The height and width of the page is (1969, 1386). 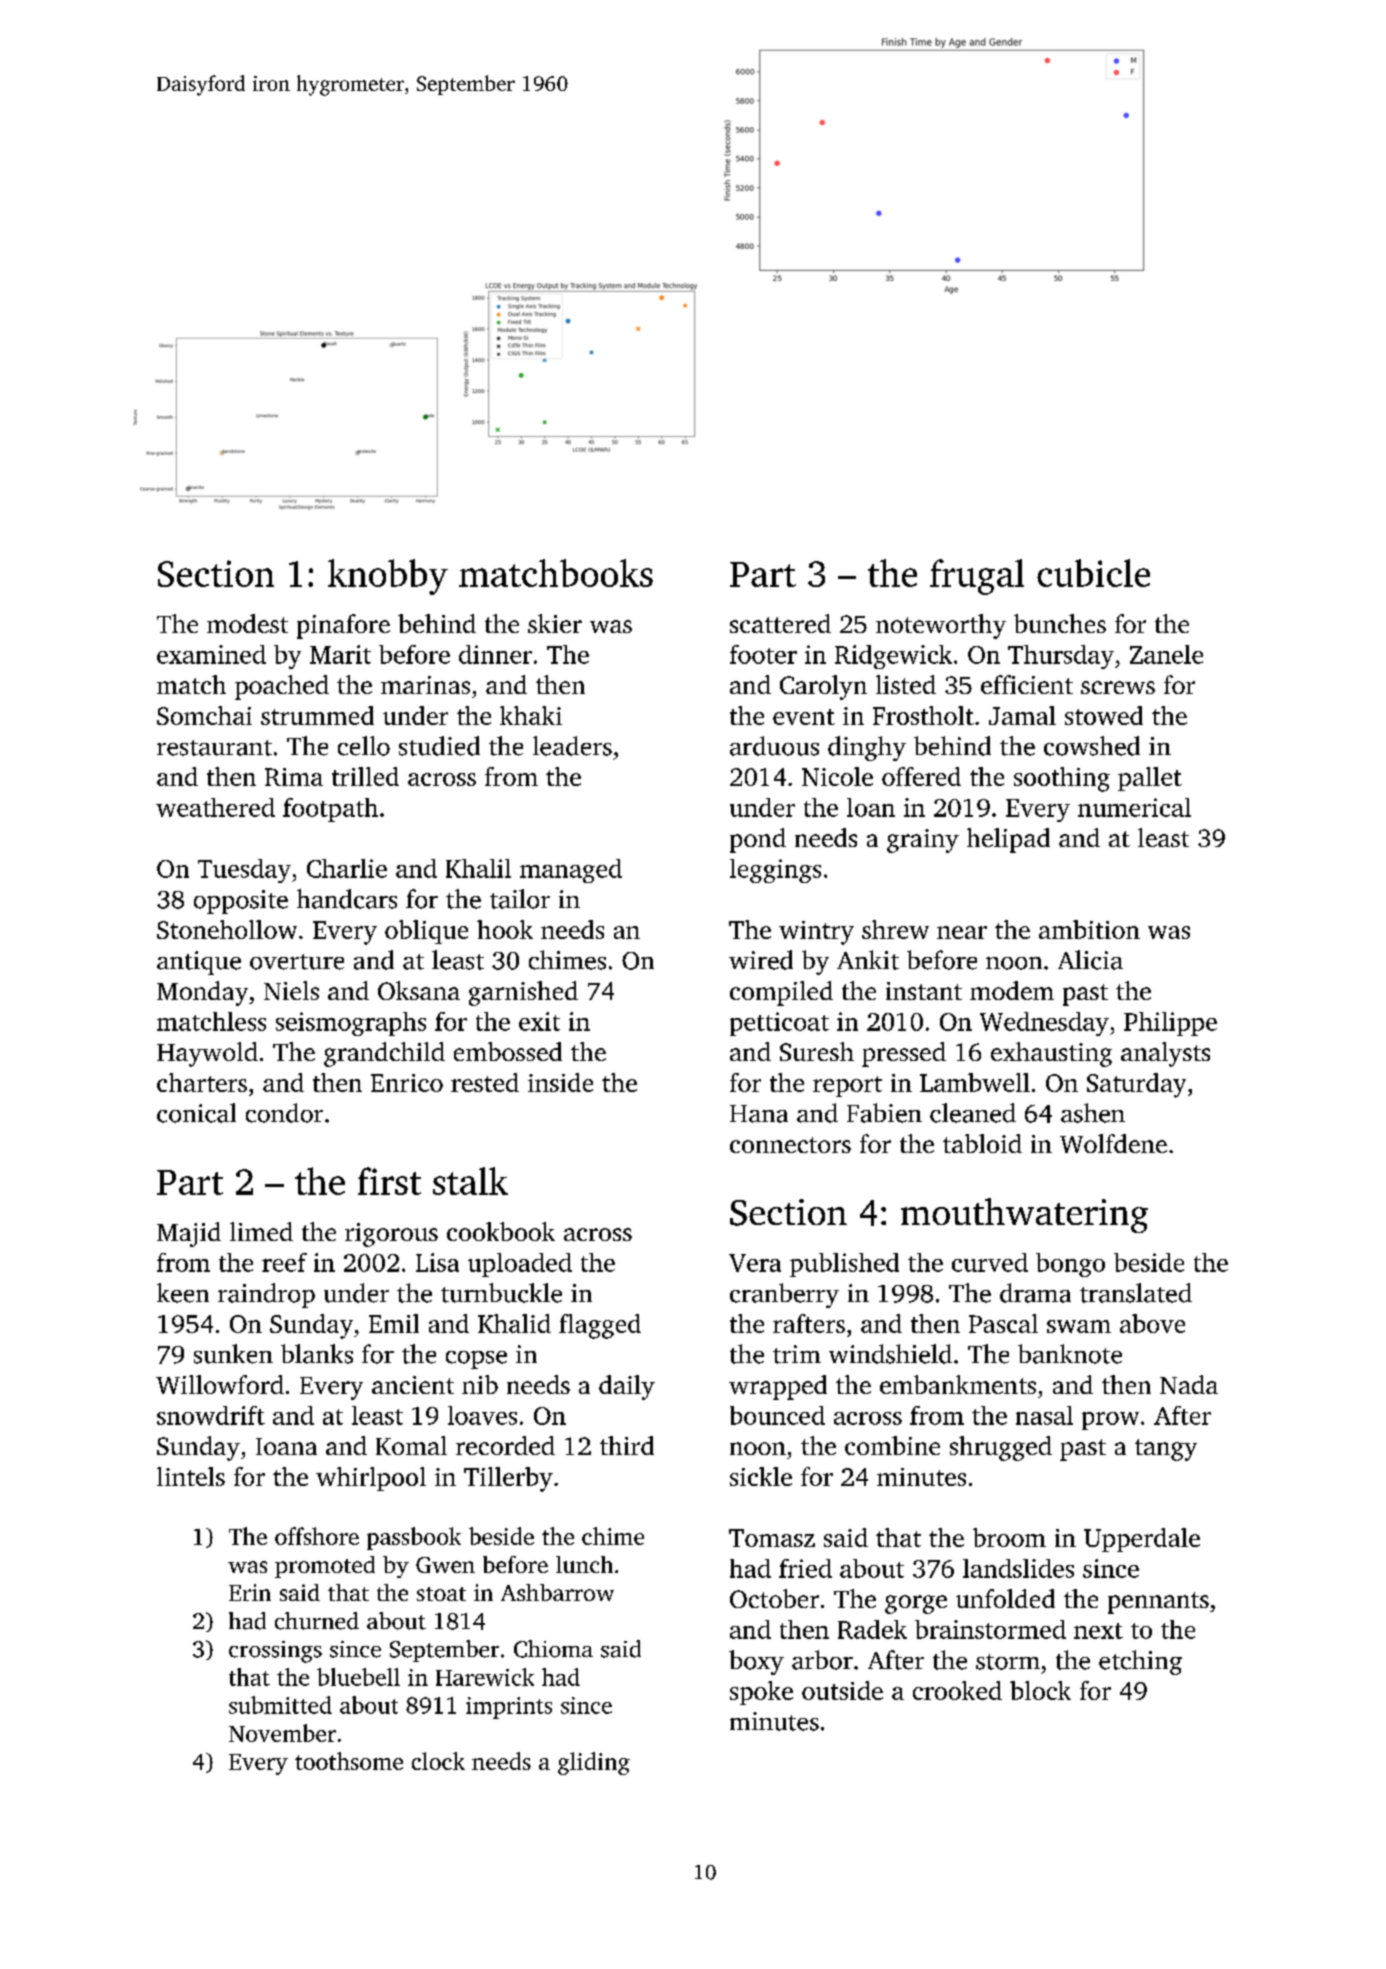 I want to click on Zanele, so click(x=1166, y=654).
